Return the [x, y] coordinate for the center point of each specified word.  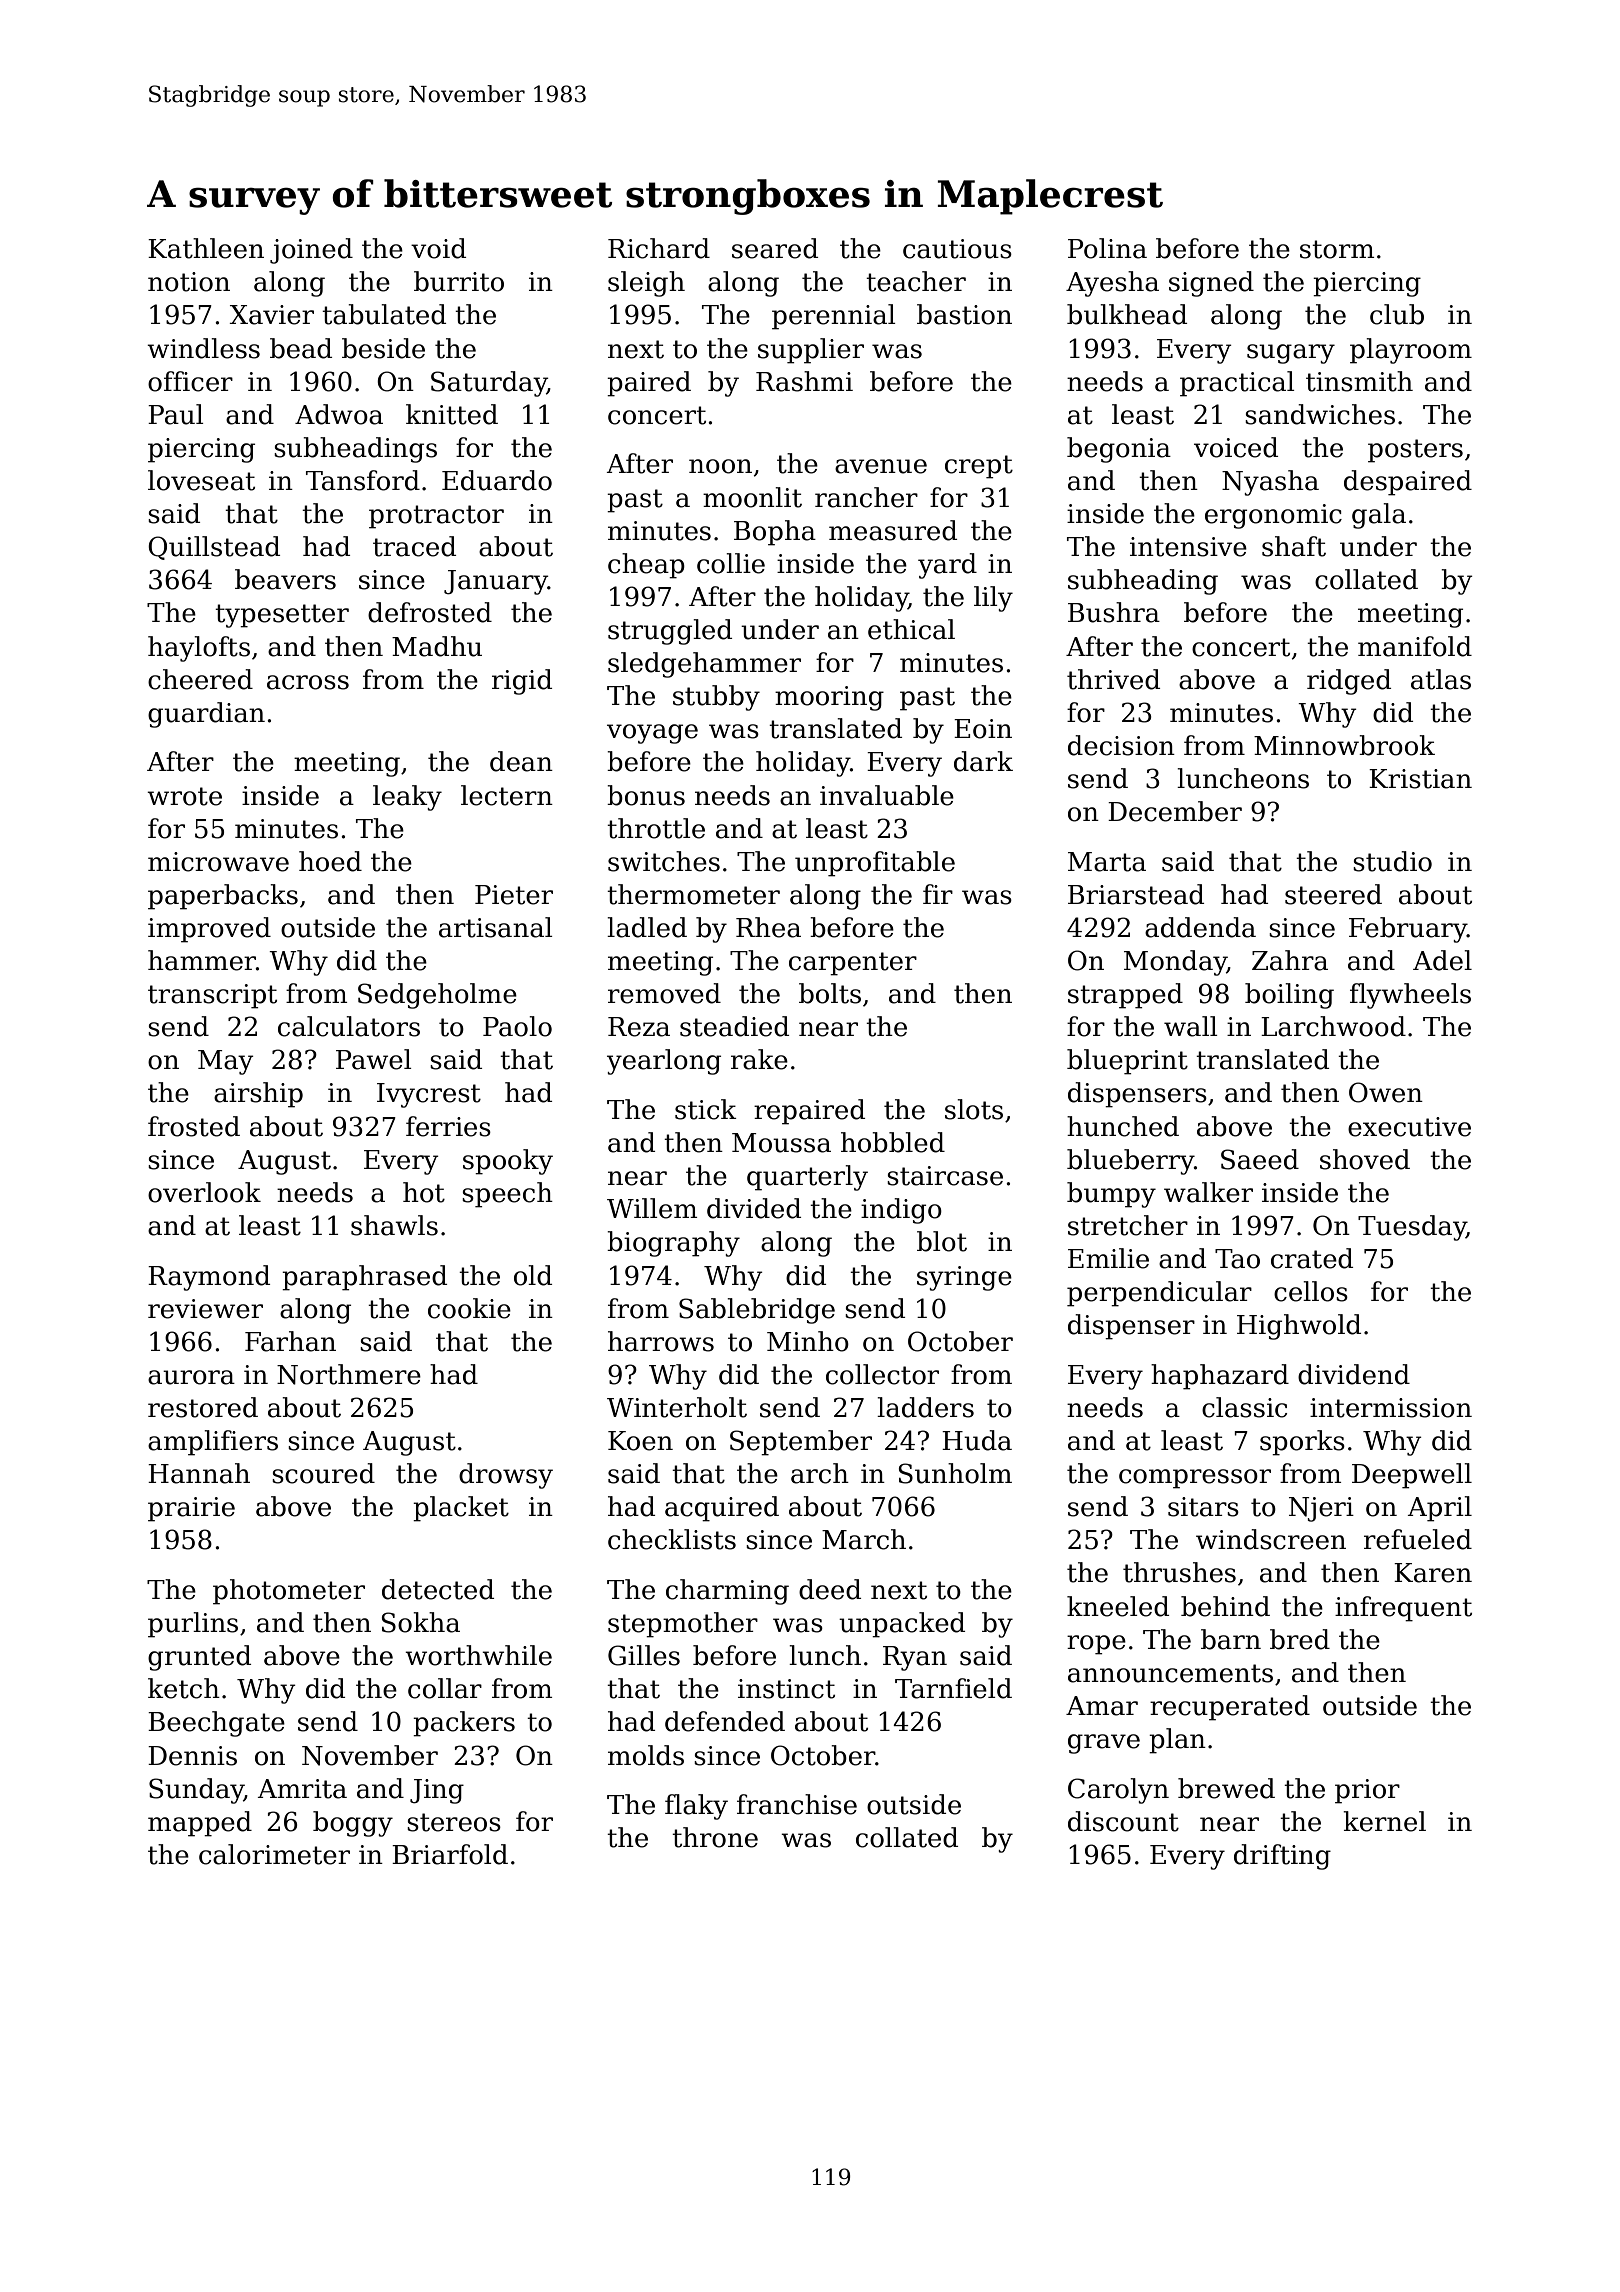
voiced [1236, 447]
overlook [204, 1192]
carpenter [853, 964]
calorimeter [274, 1854]
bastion [964, 314]
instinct [786, 1689]
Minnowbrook [1344, 745]
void [438, 248]
